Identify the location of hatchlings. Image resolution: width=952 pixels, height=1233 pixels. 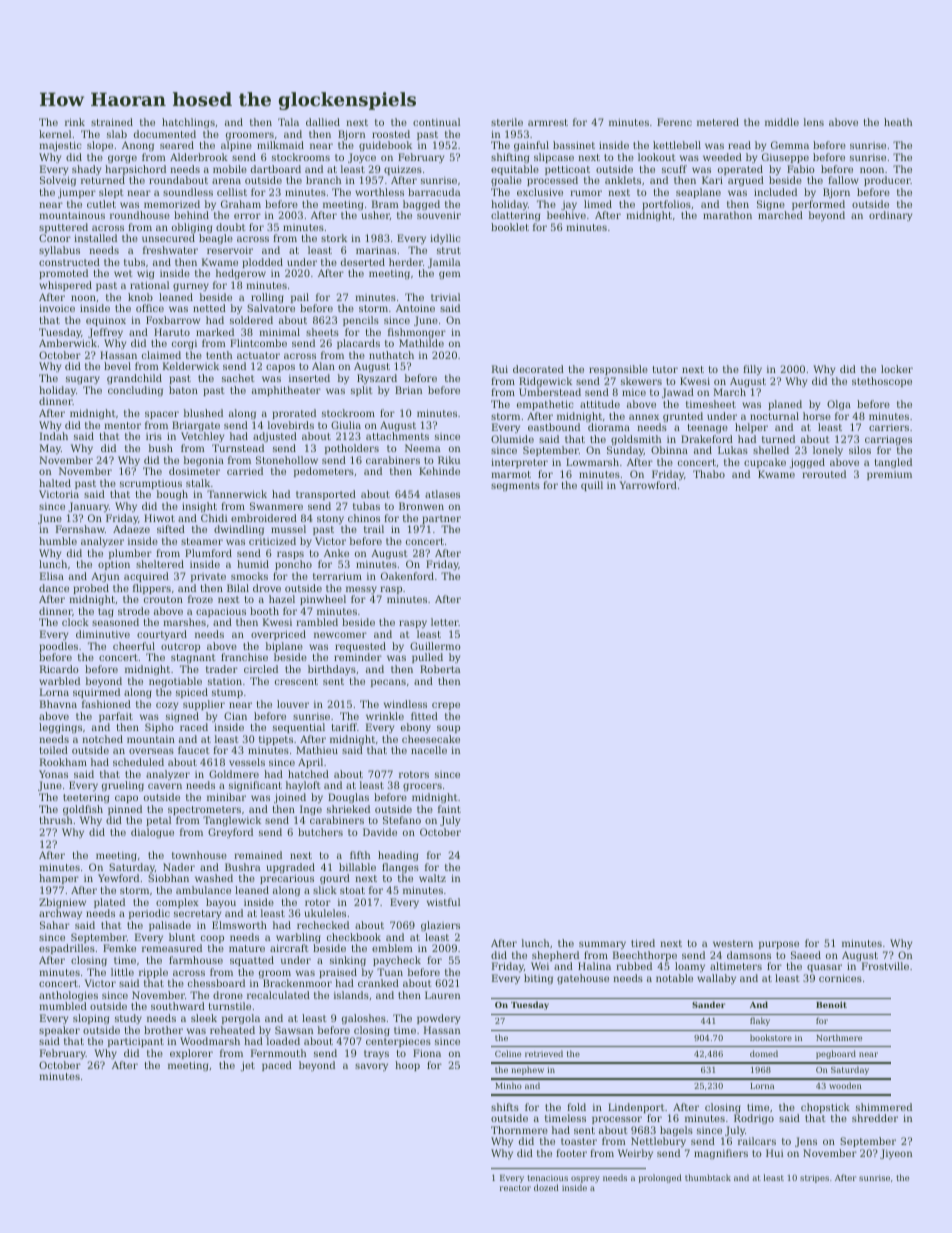
(188, 123).
